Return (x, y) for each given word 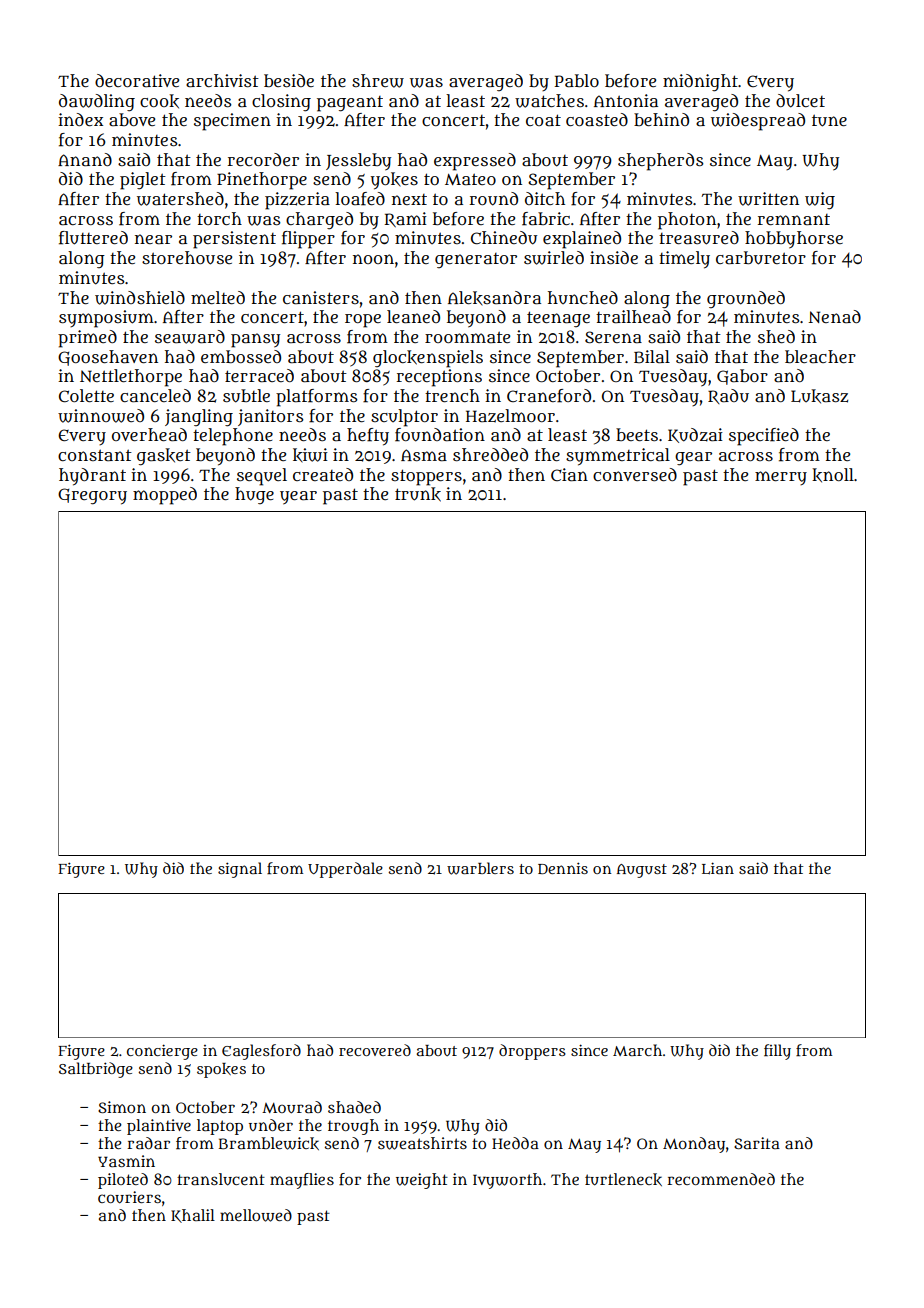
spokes (221, 1070)
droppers (532, 1052)
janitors (270, 417)
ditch (545, 198)
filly (777, 1052)
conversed (635, 474)
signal (240, 870)
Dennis (563, 868)
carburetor (761, 258)
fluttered (93, 238)
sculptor (404, 418)
